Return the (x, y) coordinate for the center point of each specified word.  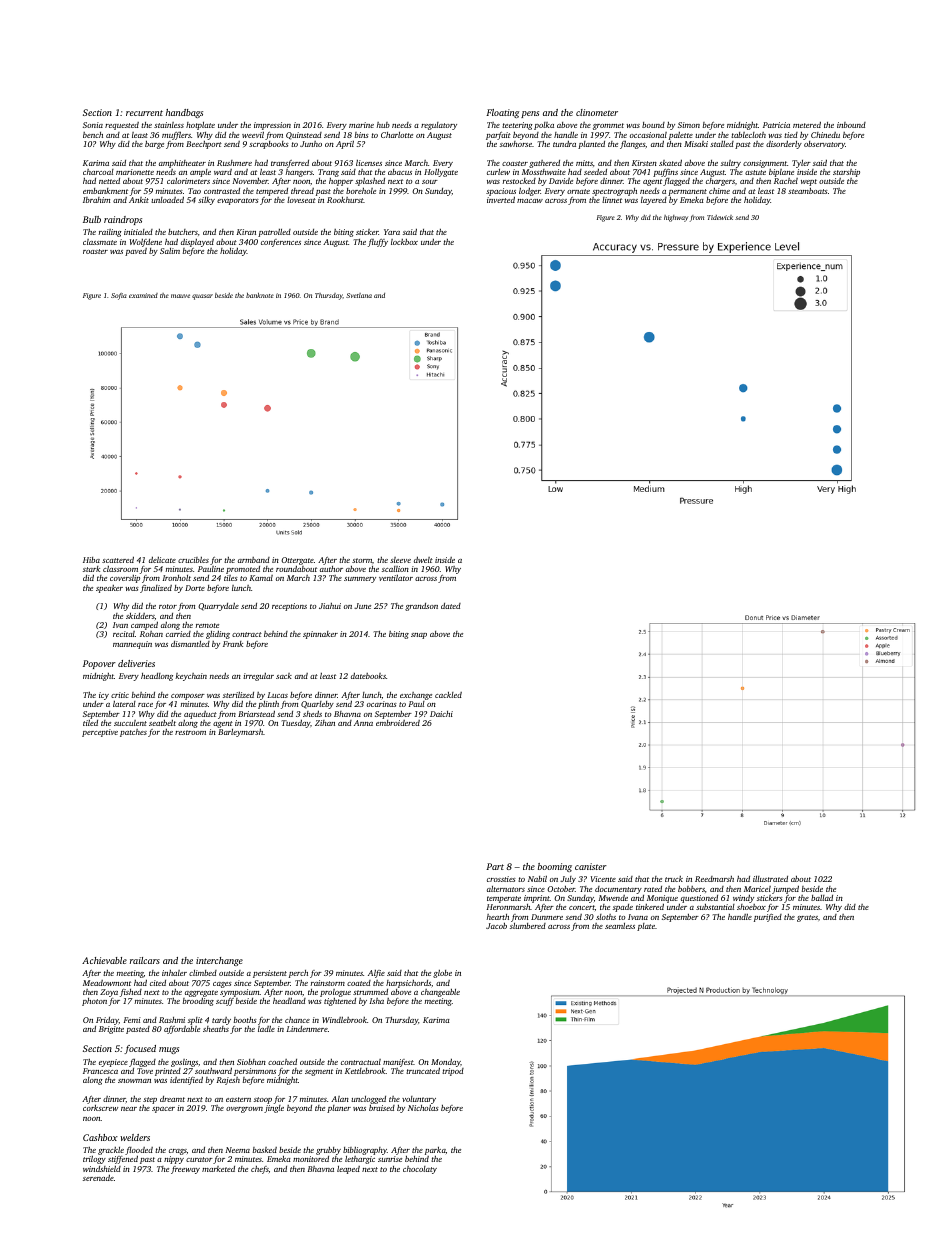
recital (124, 634)
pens (530, 114)
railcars (145, 960)
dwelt (423, 559)
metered (807, 124)
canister (591, 866)
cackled (448, 695)
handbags (184, 113)
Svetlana (359, 295)
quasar (202, 297)
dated (451, 606)
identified (186, 1080)
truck (674, 879)
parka (435, 1151)
